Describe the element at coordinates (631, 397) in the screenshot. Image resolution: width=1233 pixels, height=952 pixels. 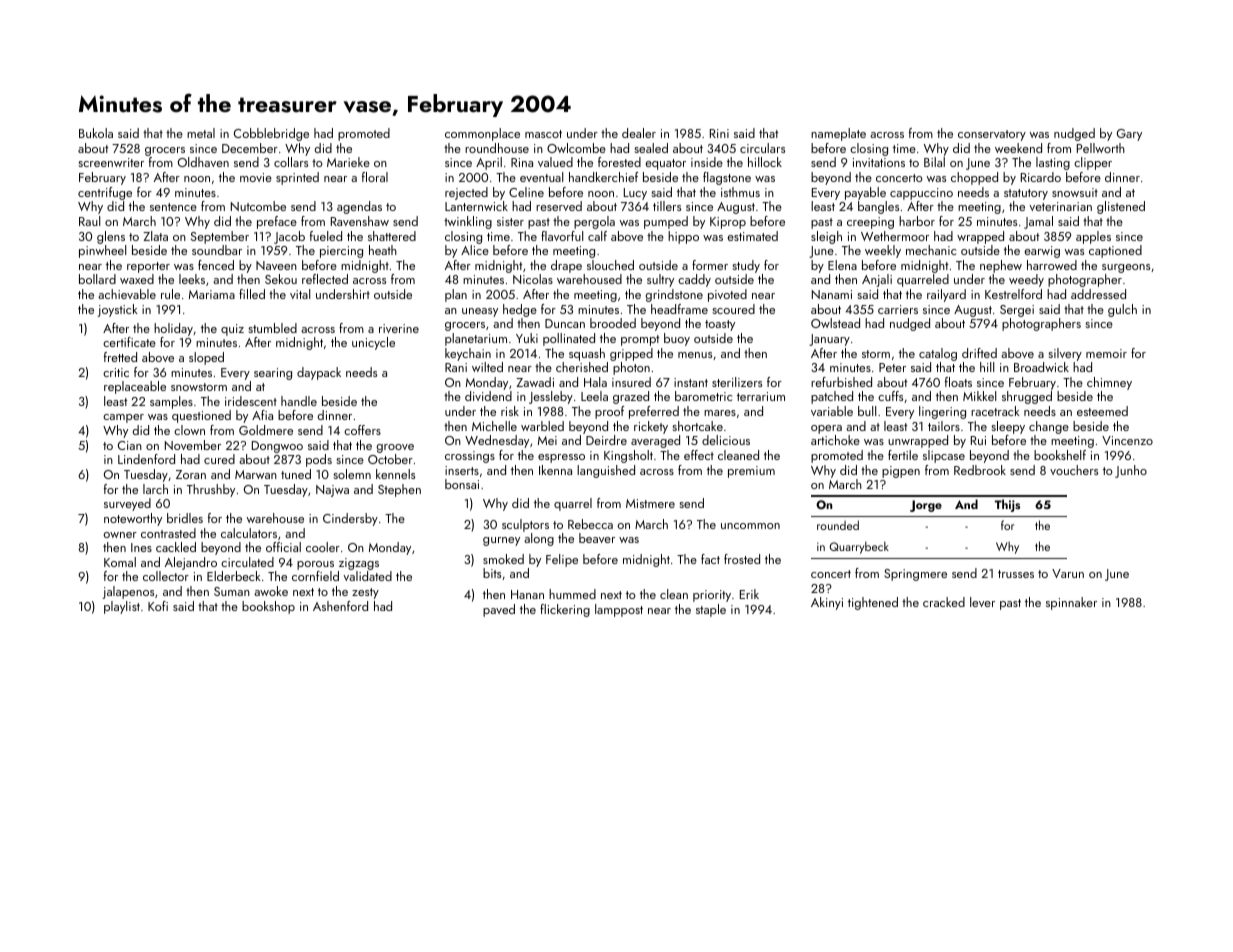
I see `grazed` at that location.
